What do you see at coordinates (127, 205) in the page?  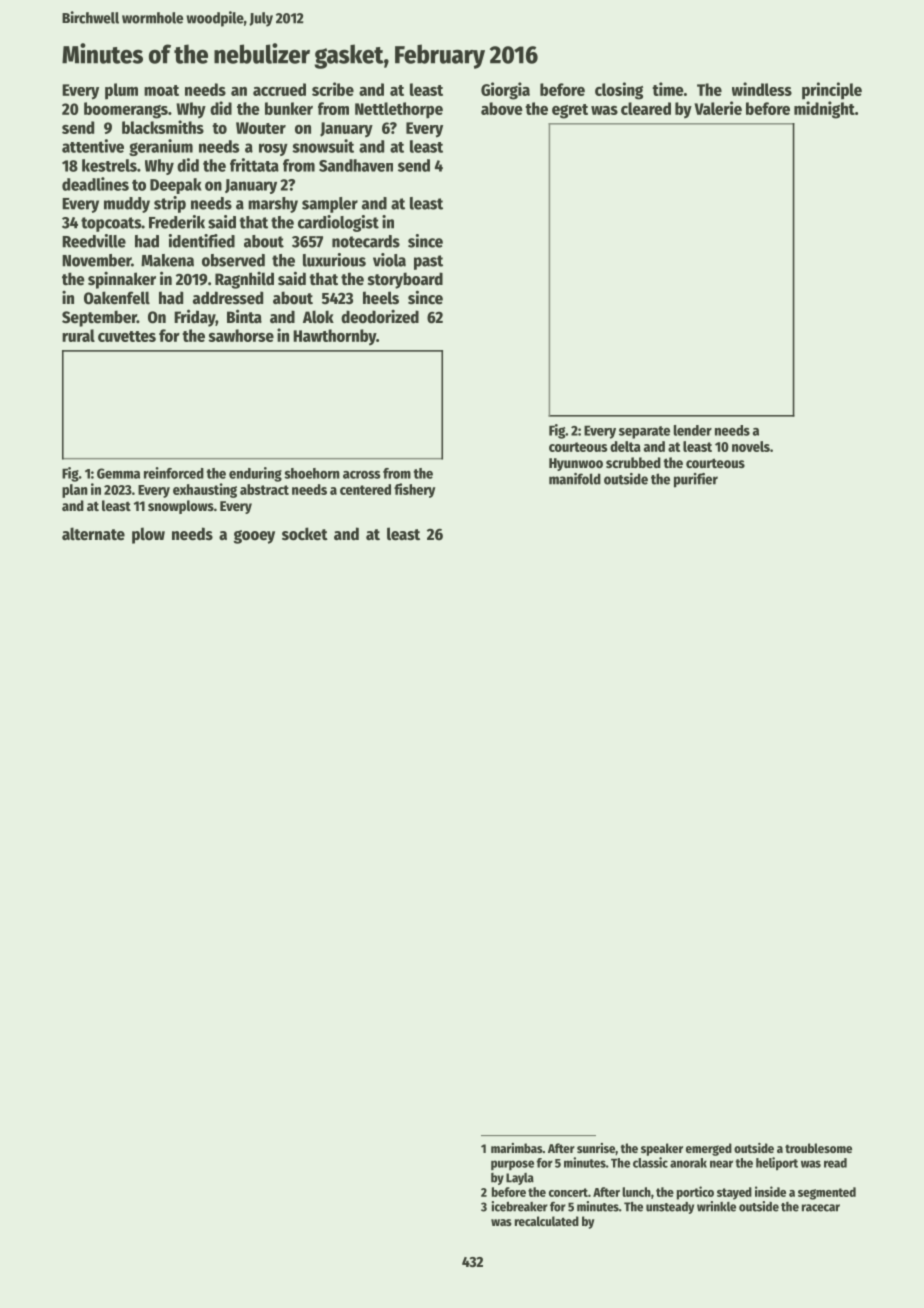 I see `muddy` at bounding box center [127, 205].
